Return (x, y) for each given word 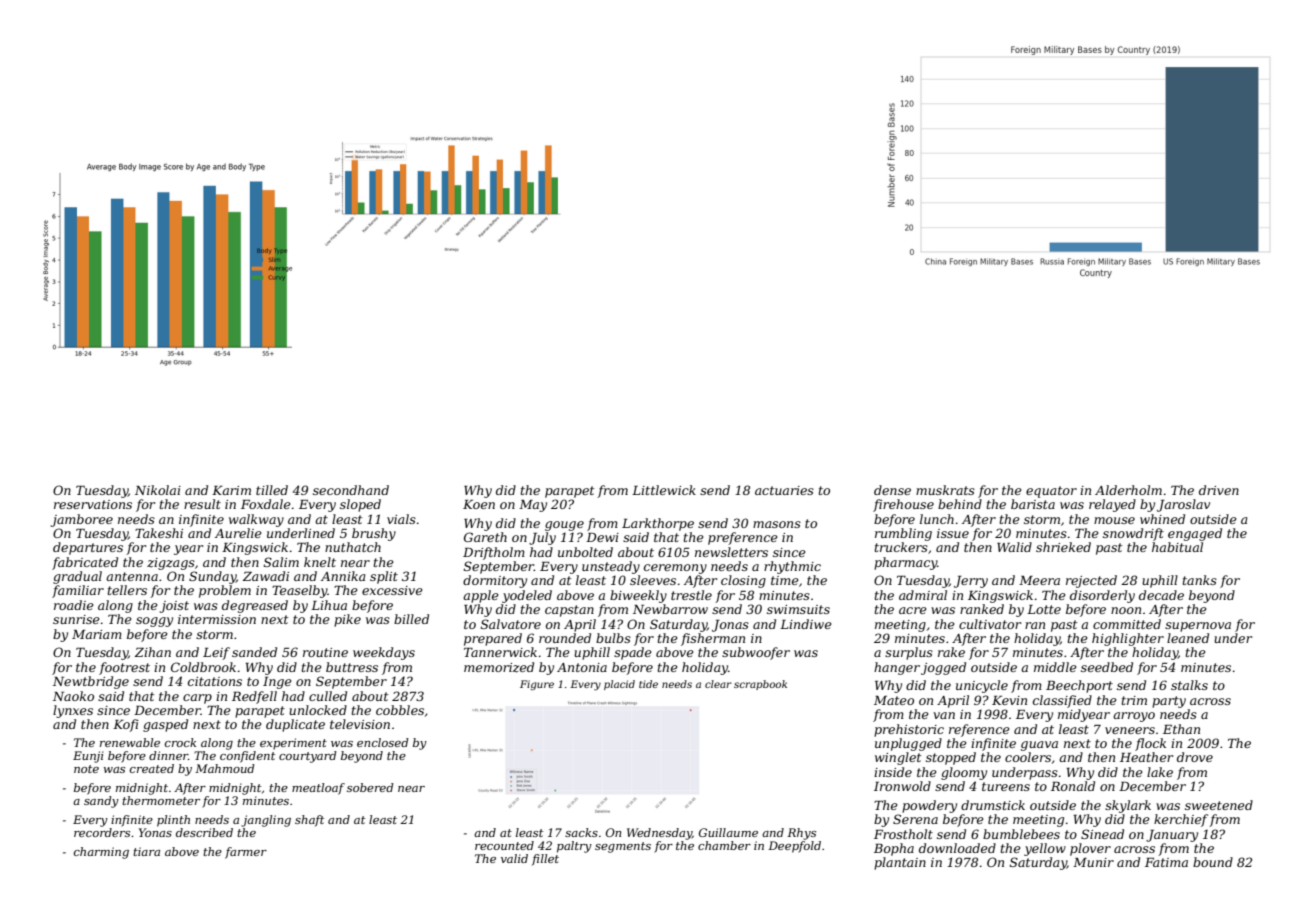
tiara (146, 851)
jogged (943, 668)
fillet (545, 860)
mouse (1114, 520)
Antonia (582, 667)
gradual (77, 577)
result (202, 504)
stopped (951, 758)
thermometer (161, 800)
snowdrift (1133, 534)
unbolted (585, 552)
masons (777, 524)
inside (893, 772)
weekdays (384, 653)
